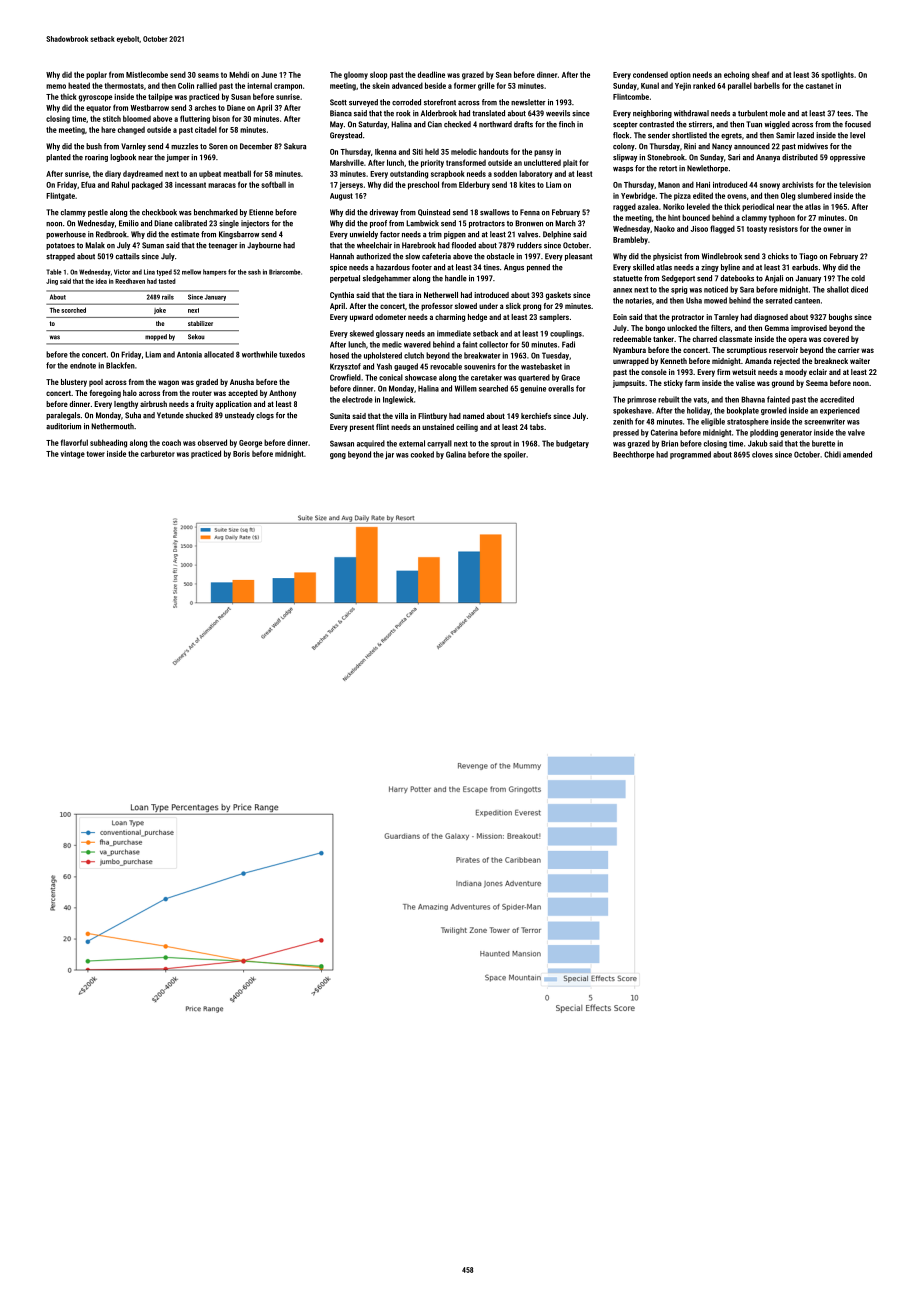 The width and height of the image is (924, 1308). Describe the element at coordinates (650, 85) in the image. I see `Kunal` at that location.
